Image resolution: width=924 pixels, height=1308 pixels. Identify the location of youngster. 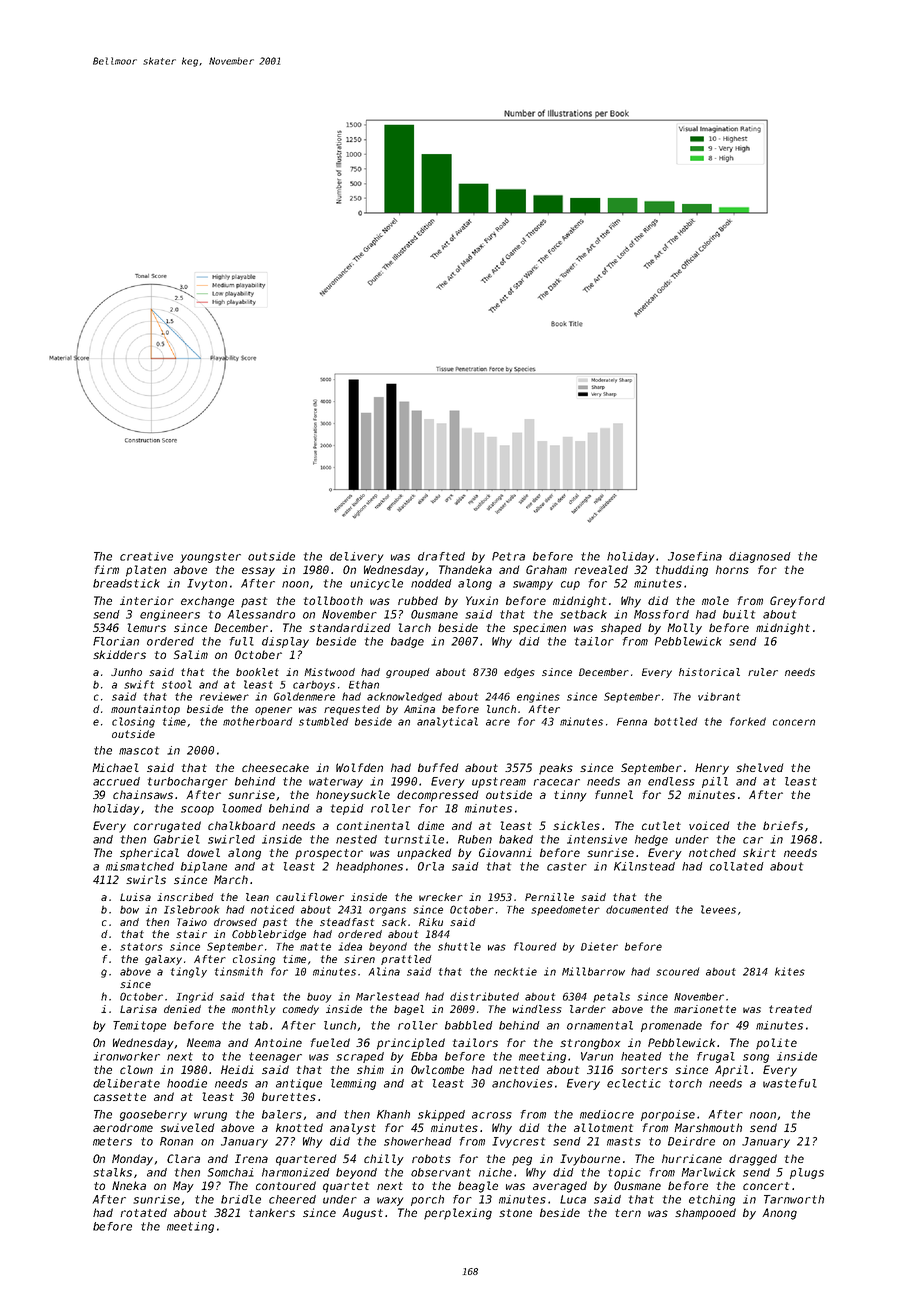
(210, 557).
